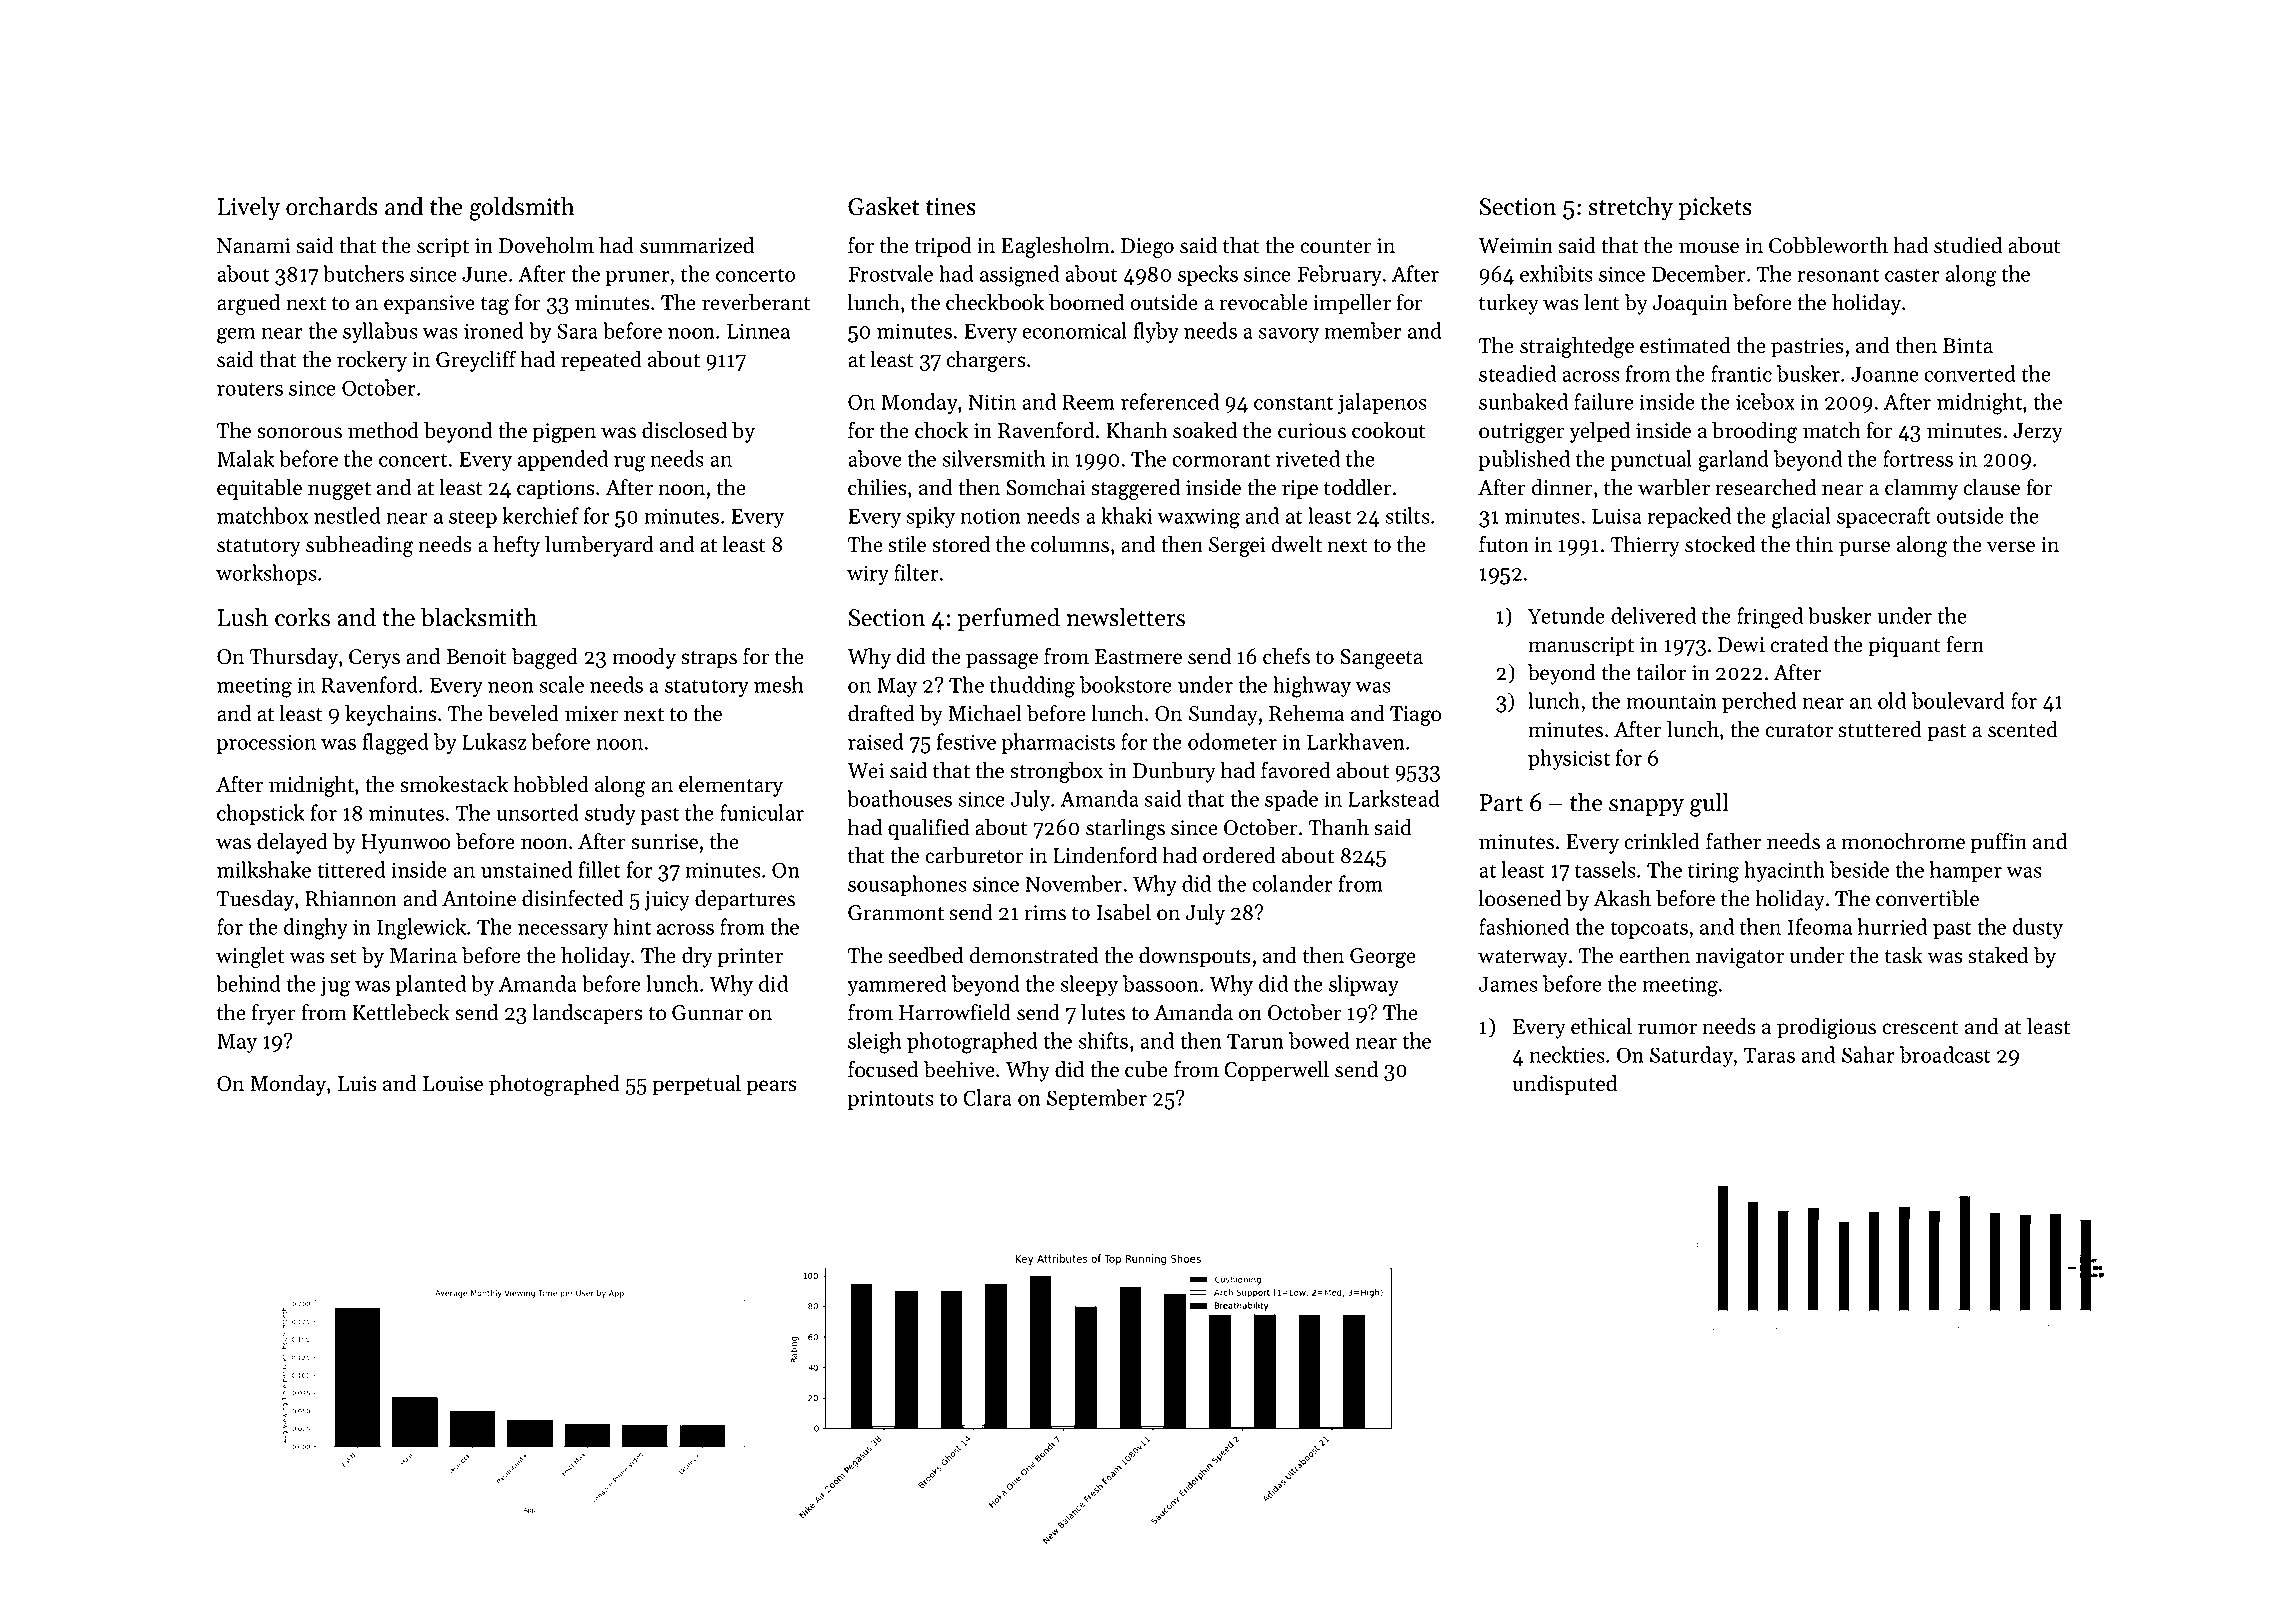 This screenshot has height=1620, width=2292. What do you see at coordinates (479, 617) in the screenshot?
I see `blacksmith` at bounding box center [479, 617].
